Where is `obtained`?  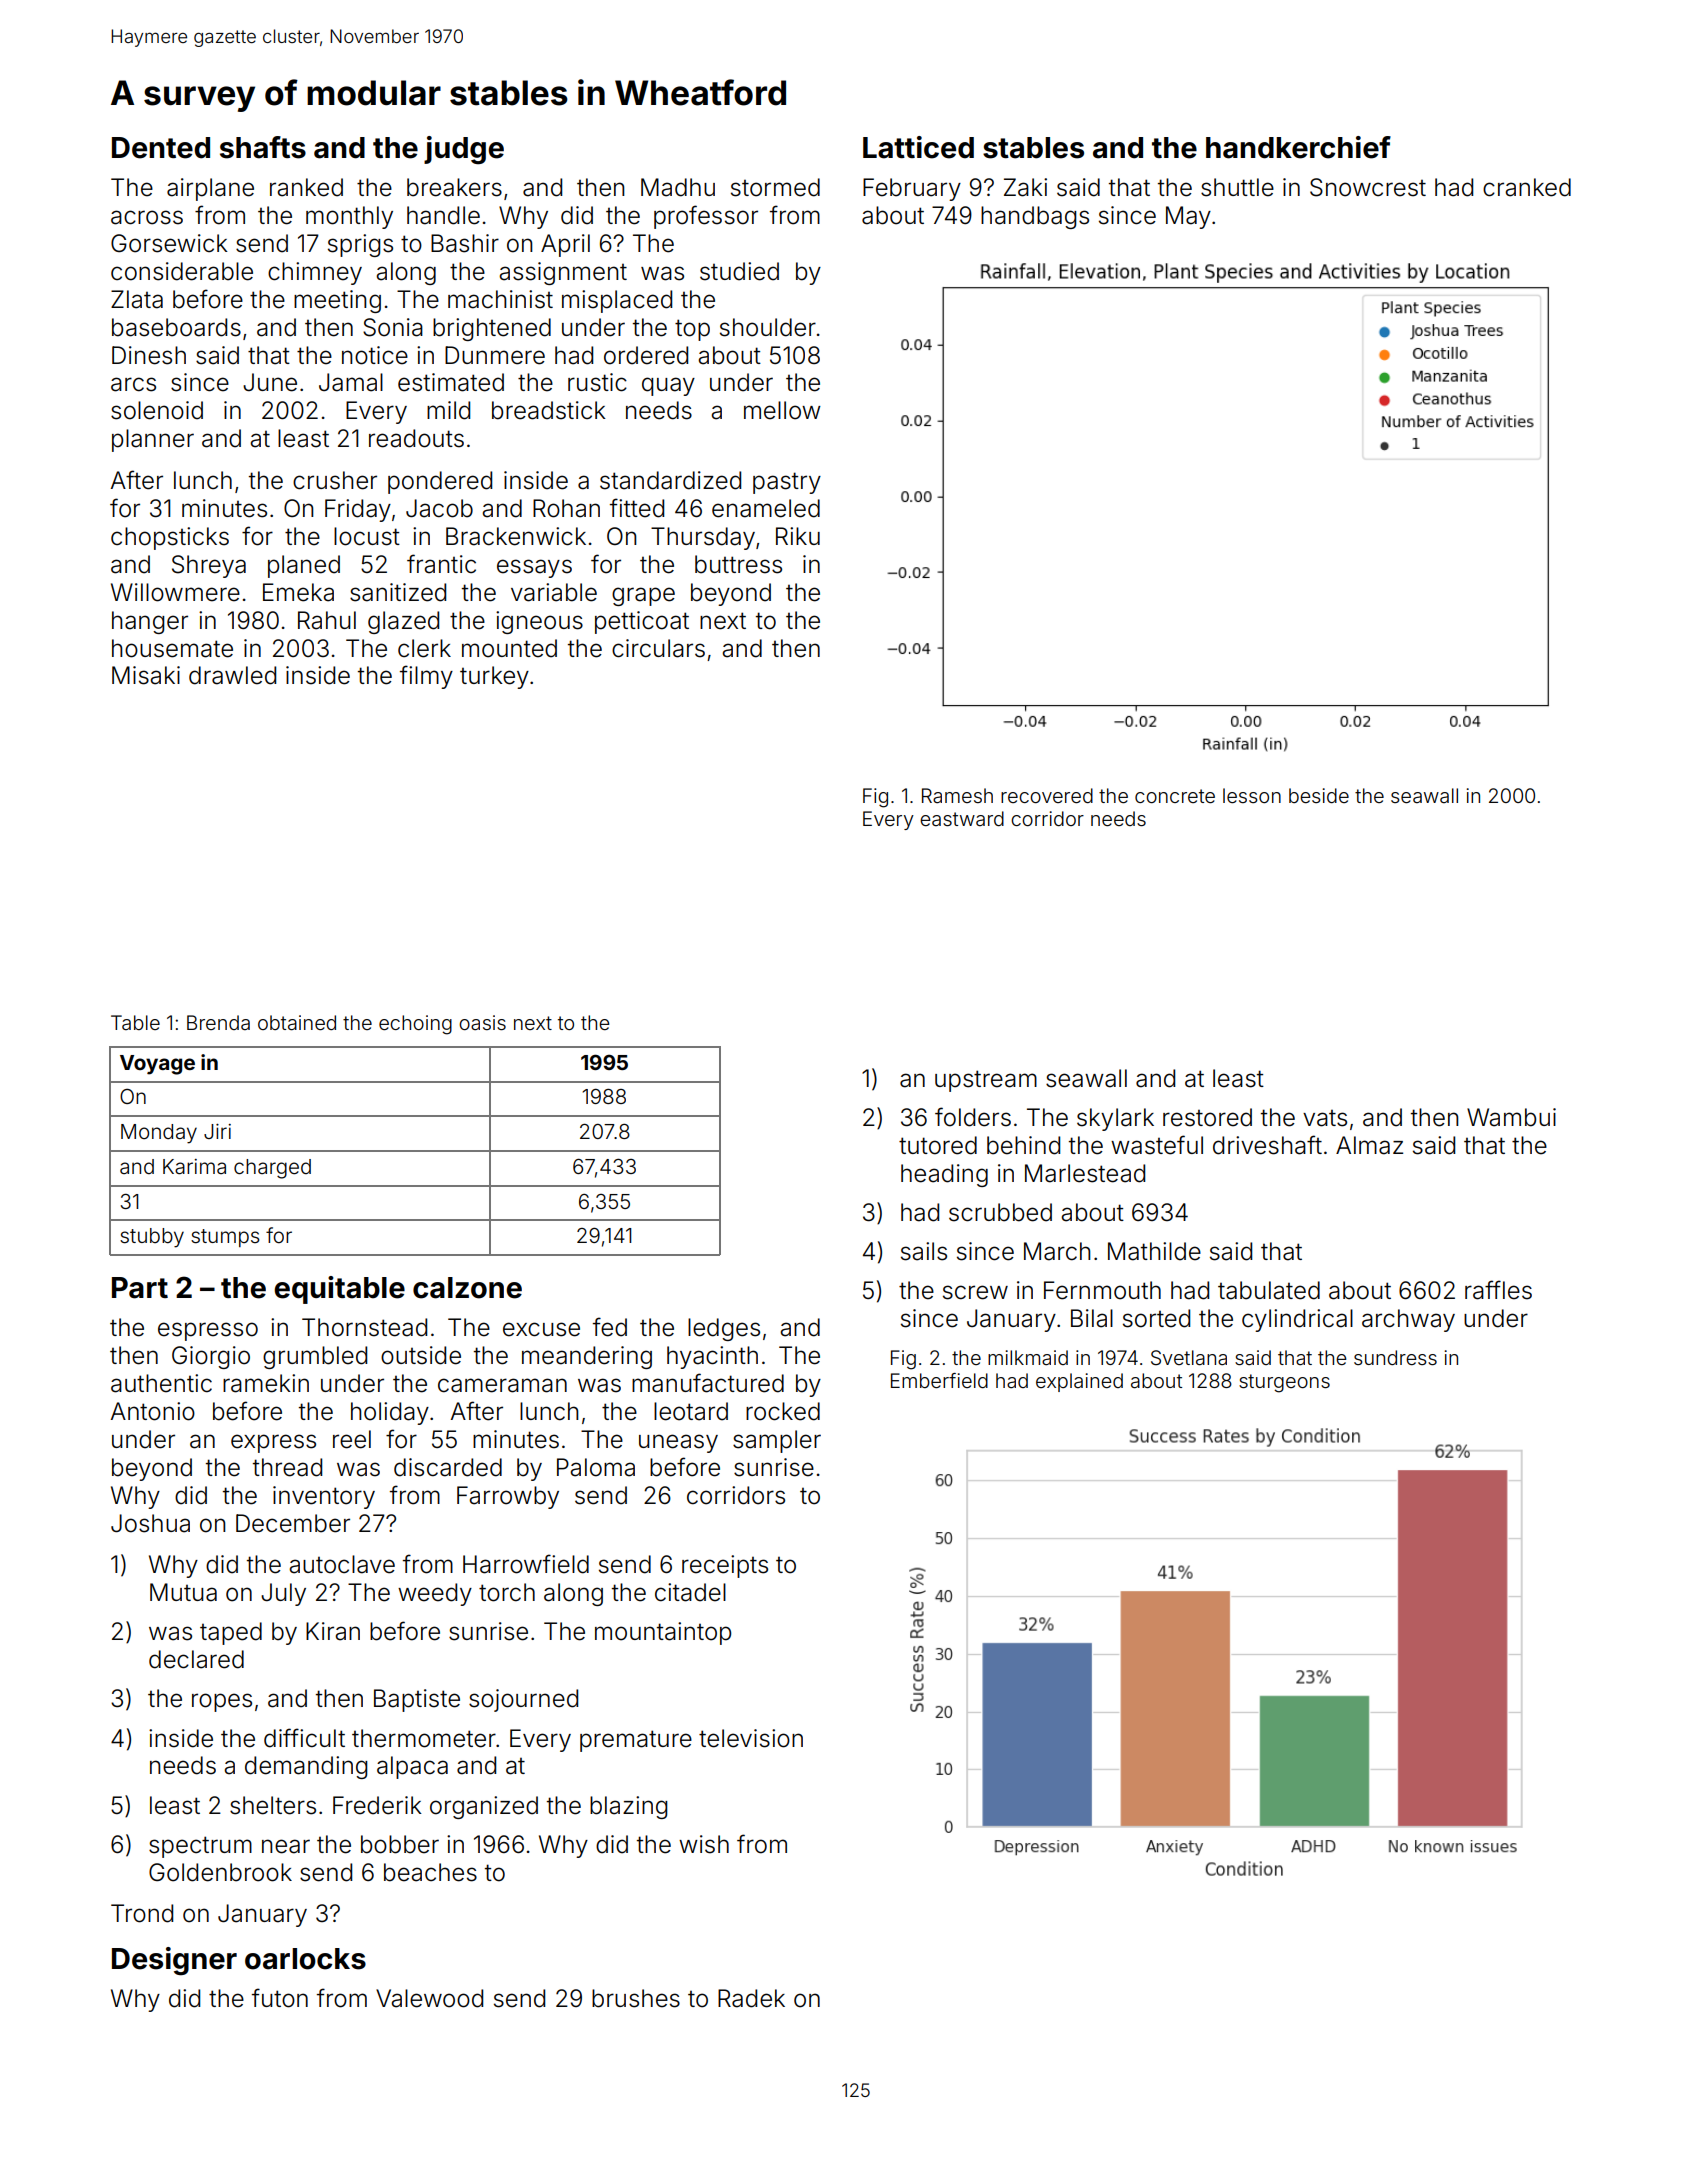 obtained is located at coordinates (297, 1023).
